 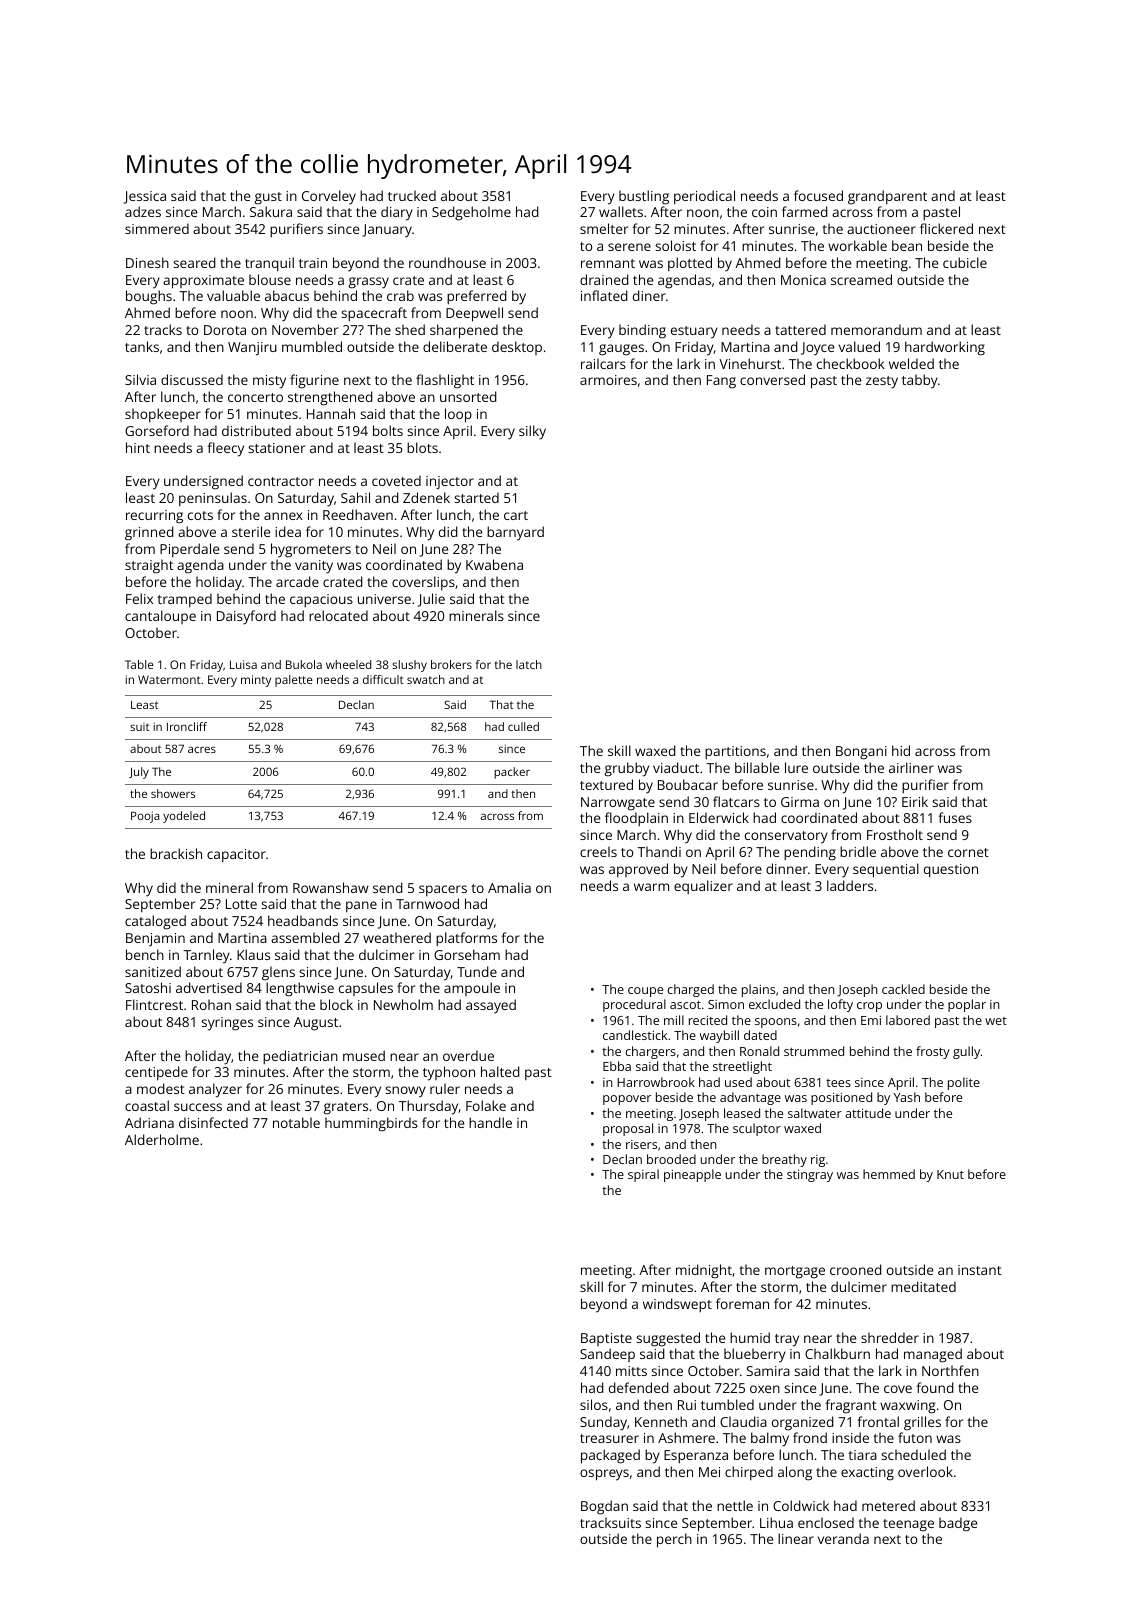 What do you see at coordinates (162, 1139) in the screenshot?
I see `Alderholme` at bounding box center [162, 1139].
